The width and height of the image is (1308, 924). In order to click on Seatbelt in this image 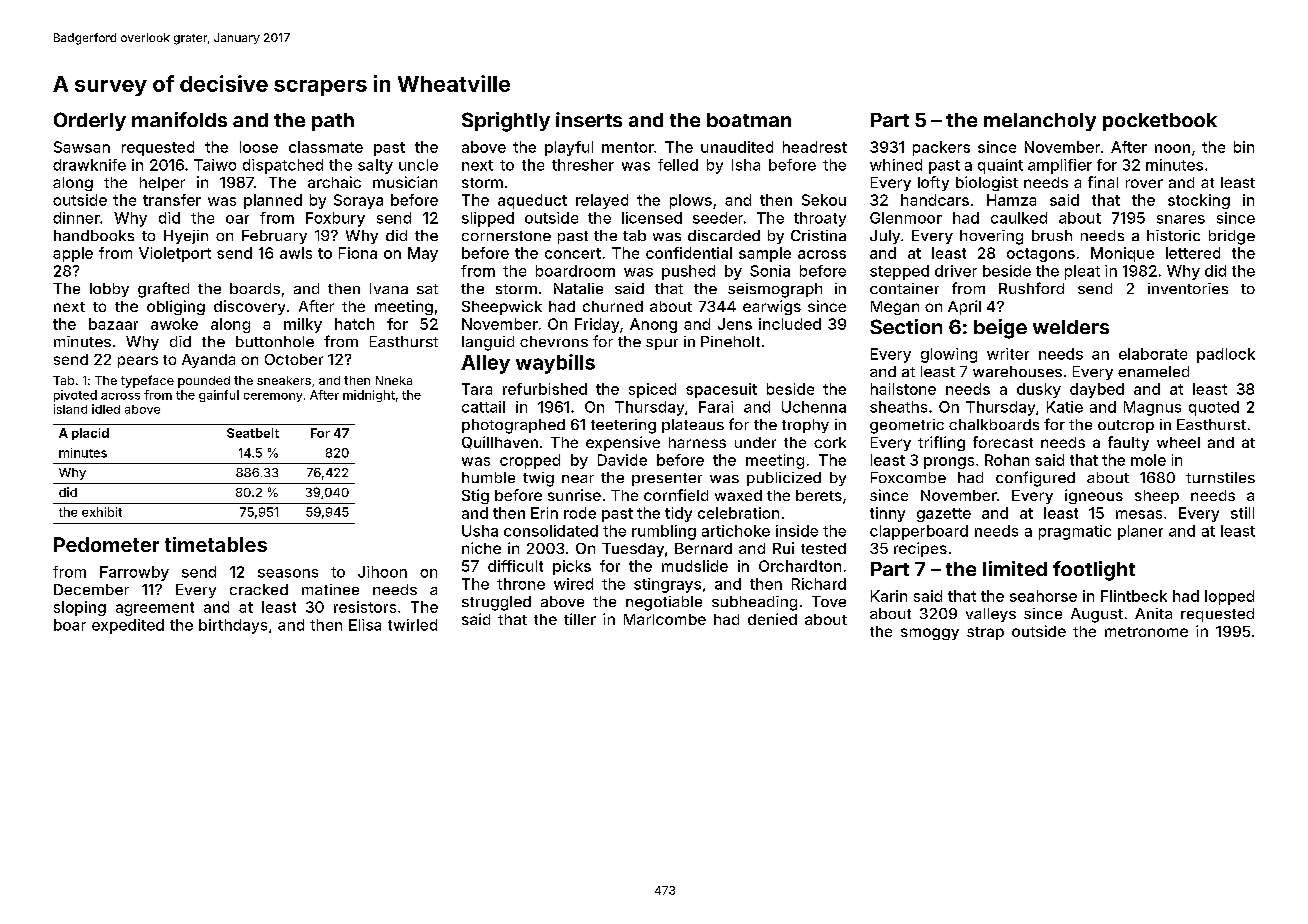, I will do `click(253, 433)`.
